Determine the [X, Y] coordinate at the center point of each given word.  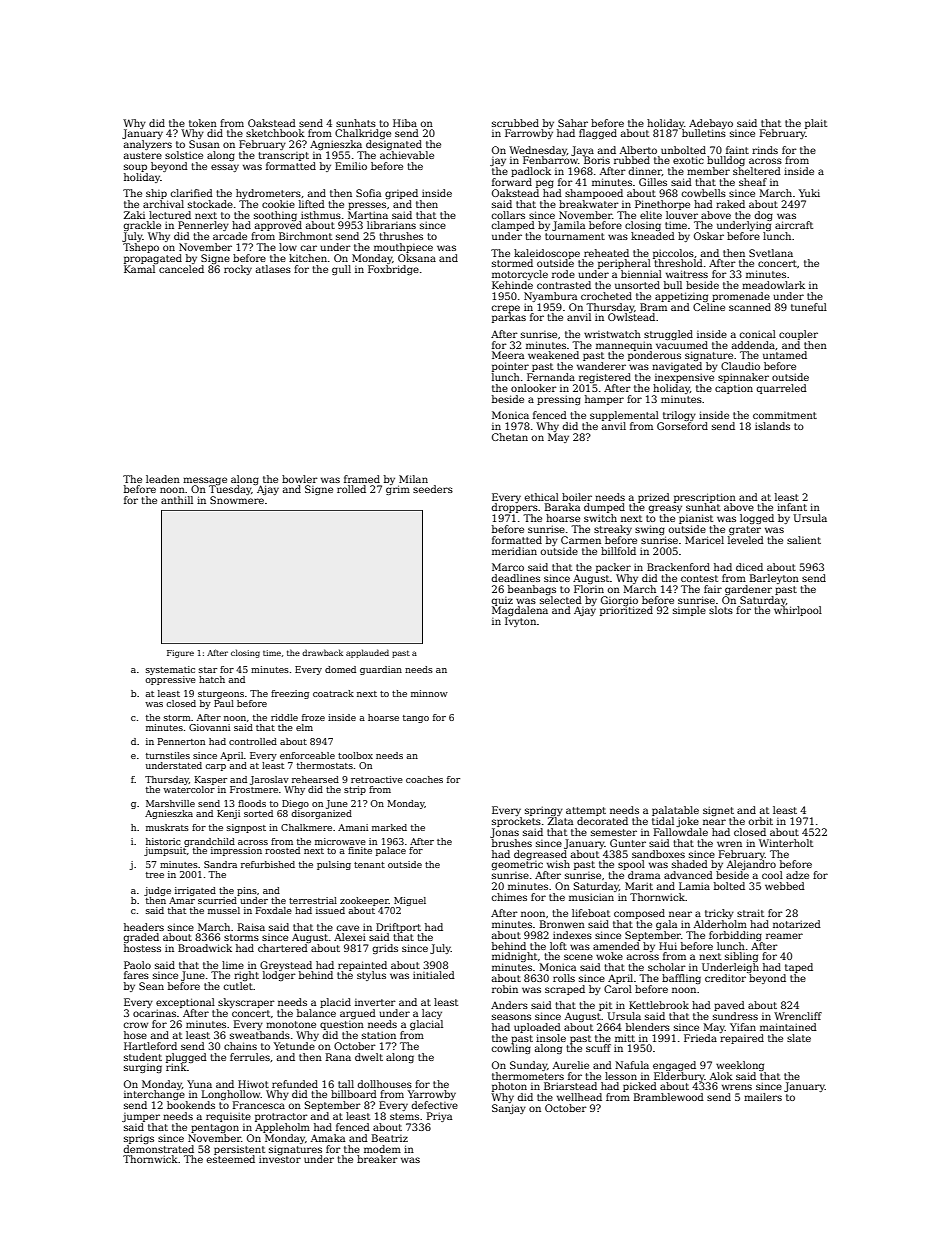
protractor [281, 1117]
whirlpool [798, 611]
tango [416, 719]
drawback [322, 652]
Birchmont [305, 236]
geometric [517, 865]
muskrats [167, 827]
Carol [618, 989]
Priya [439, 1117]
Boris [596, 160]
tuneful [809, 307]
